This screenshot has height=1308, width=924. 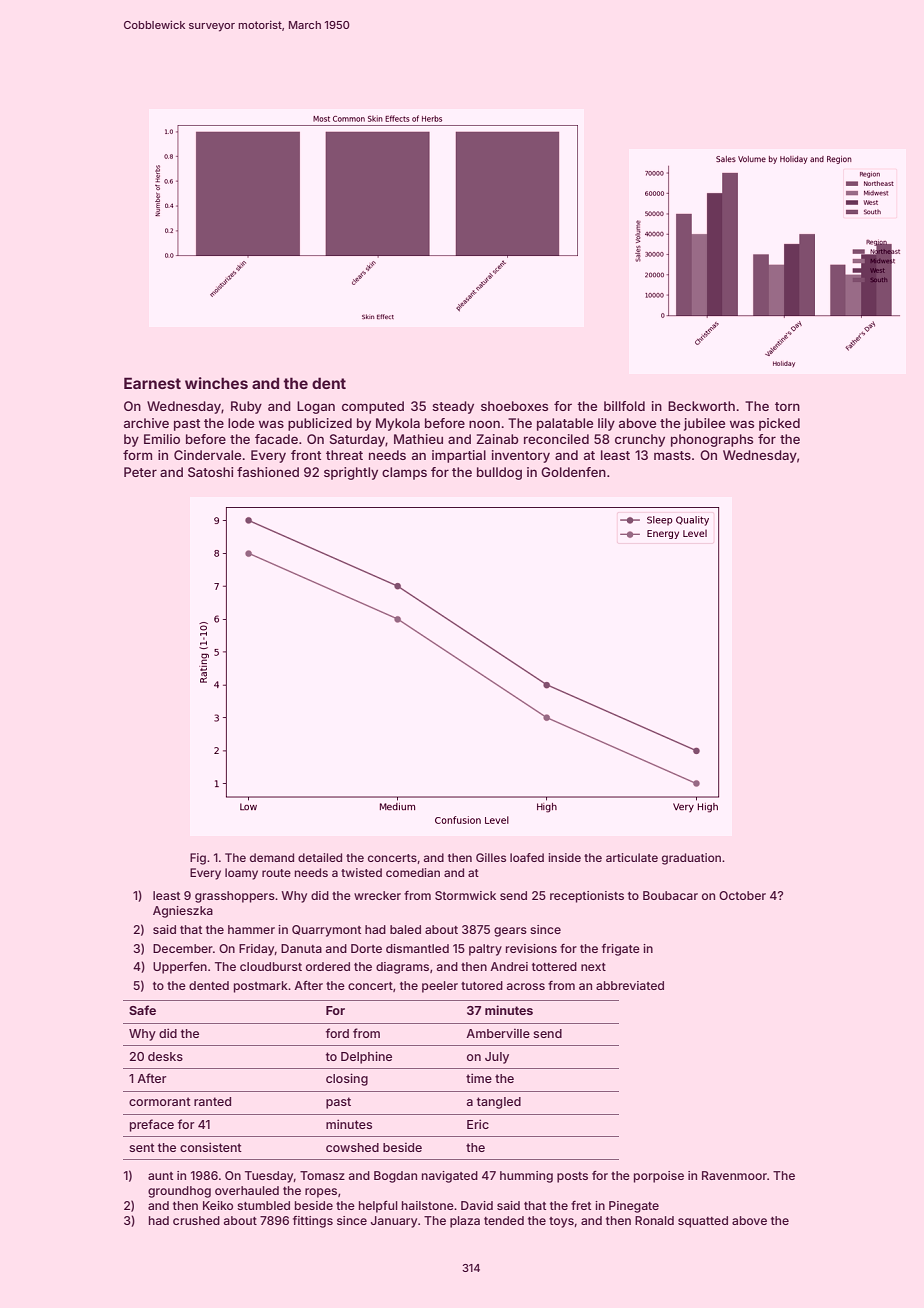 What do you see at coordinates (703, 1222) in the screenshot?
I see `squatted` at bounding box center [703, 1222].
